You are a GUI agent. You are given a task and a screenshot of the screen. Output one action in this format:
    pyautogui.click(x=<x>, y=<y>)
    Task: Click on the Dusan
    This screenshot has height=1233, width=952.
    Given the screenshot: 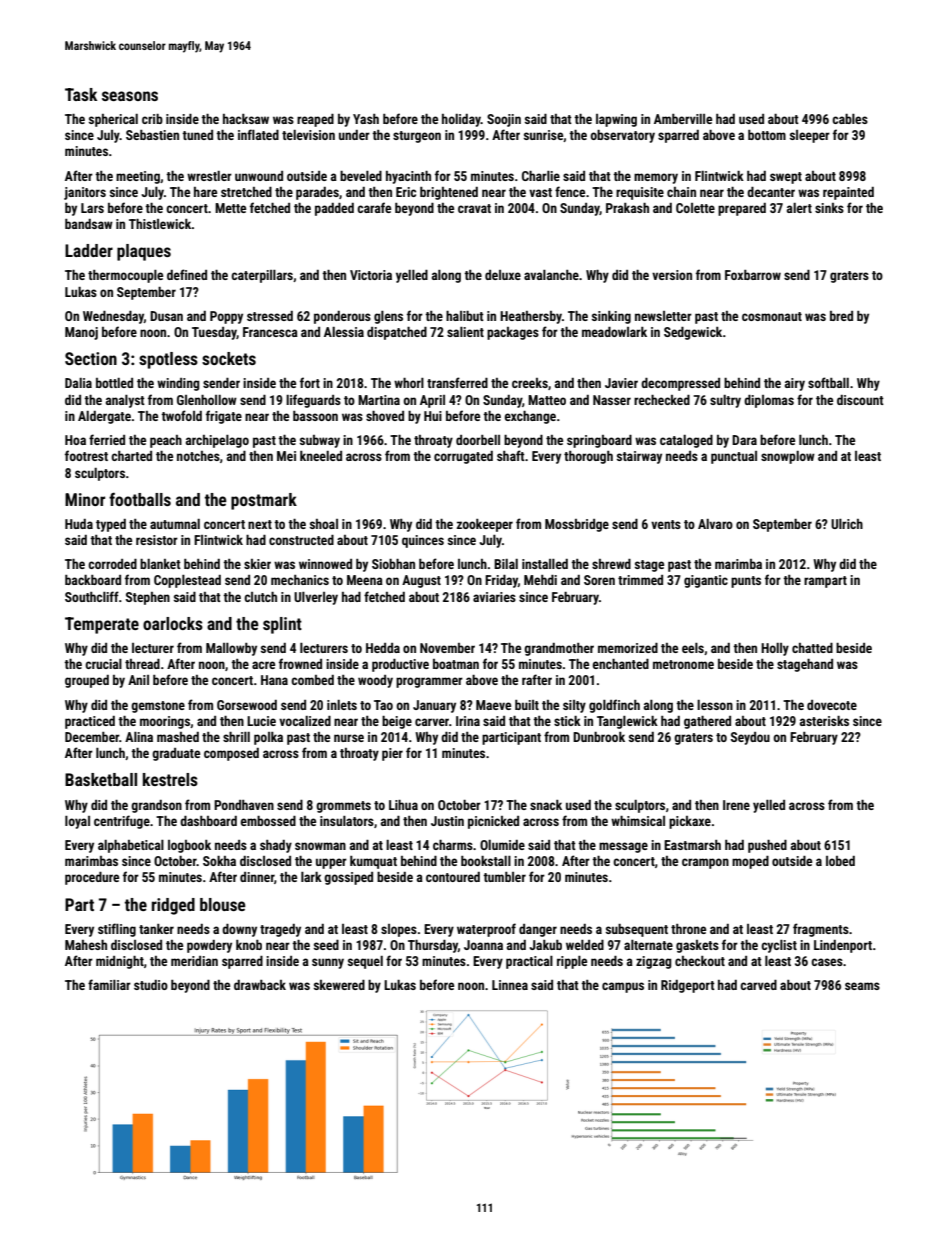 What is the action you would take?
    pyautogui.click(x=166, y=316)
